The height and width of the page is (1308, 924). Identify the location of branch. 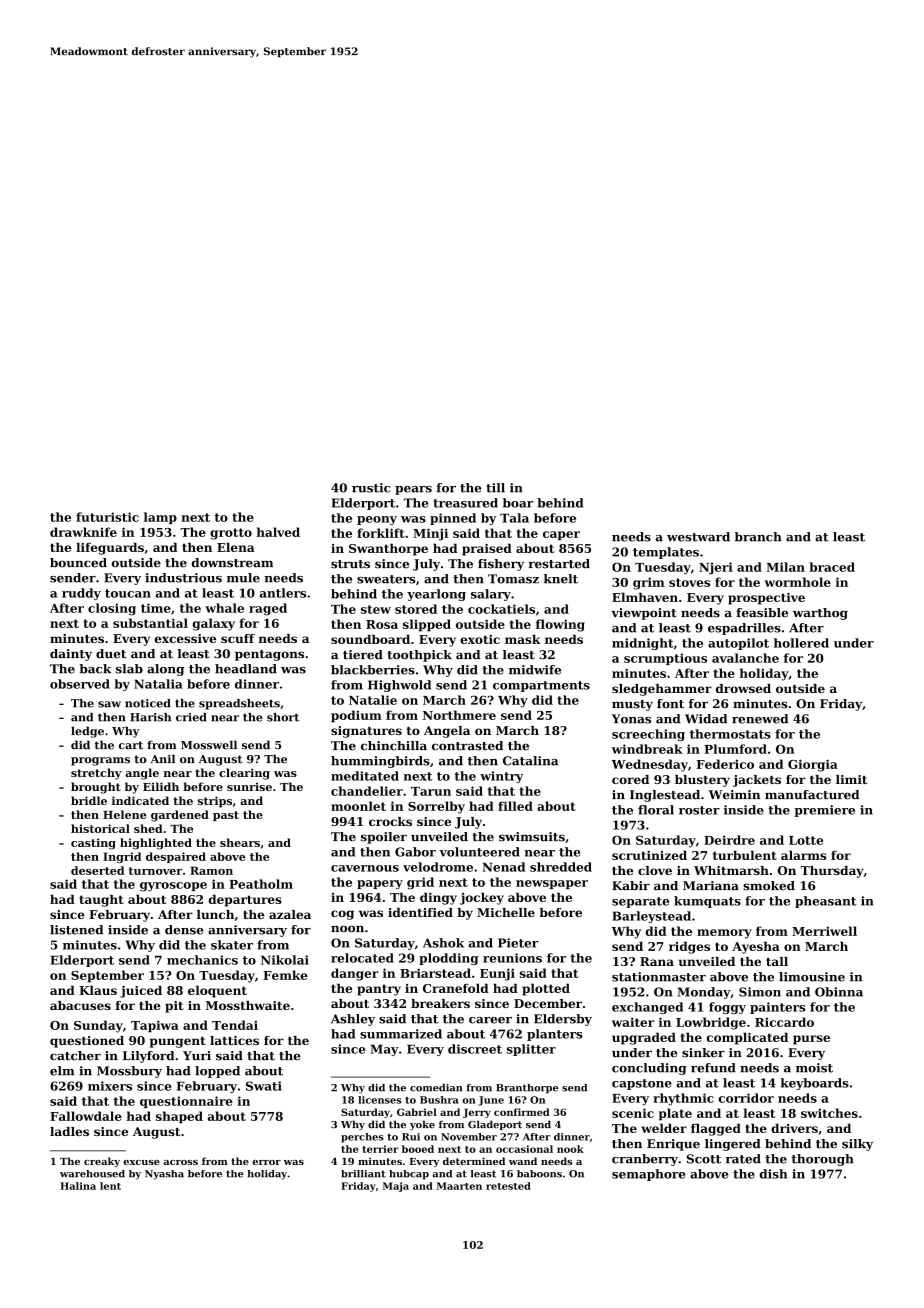
(758, 537).
